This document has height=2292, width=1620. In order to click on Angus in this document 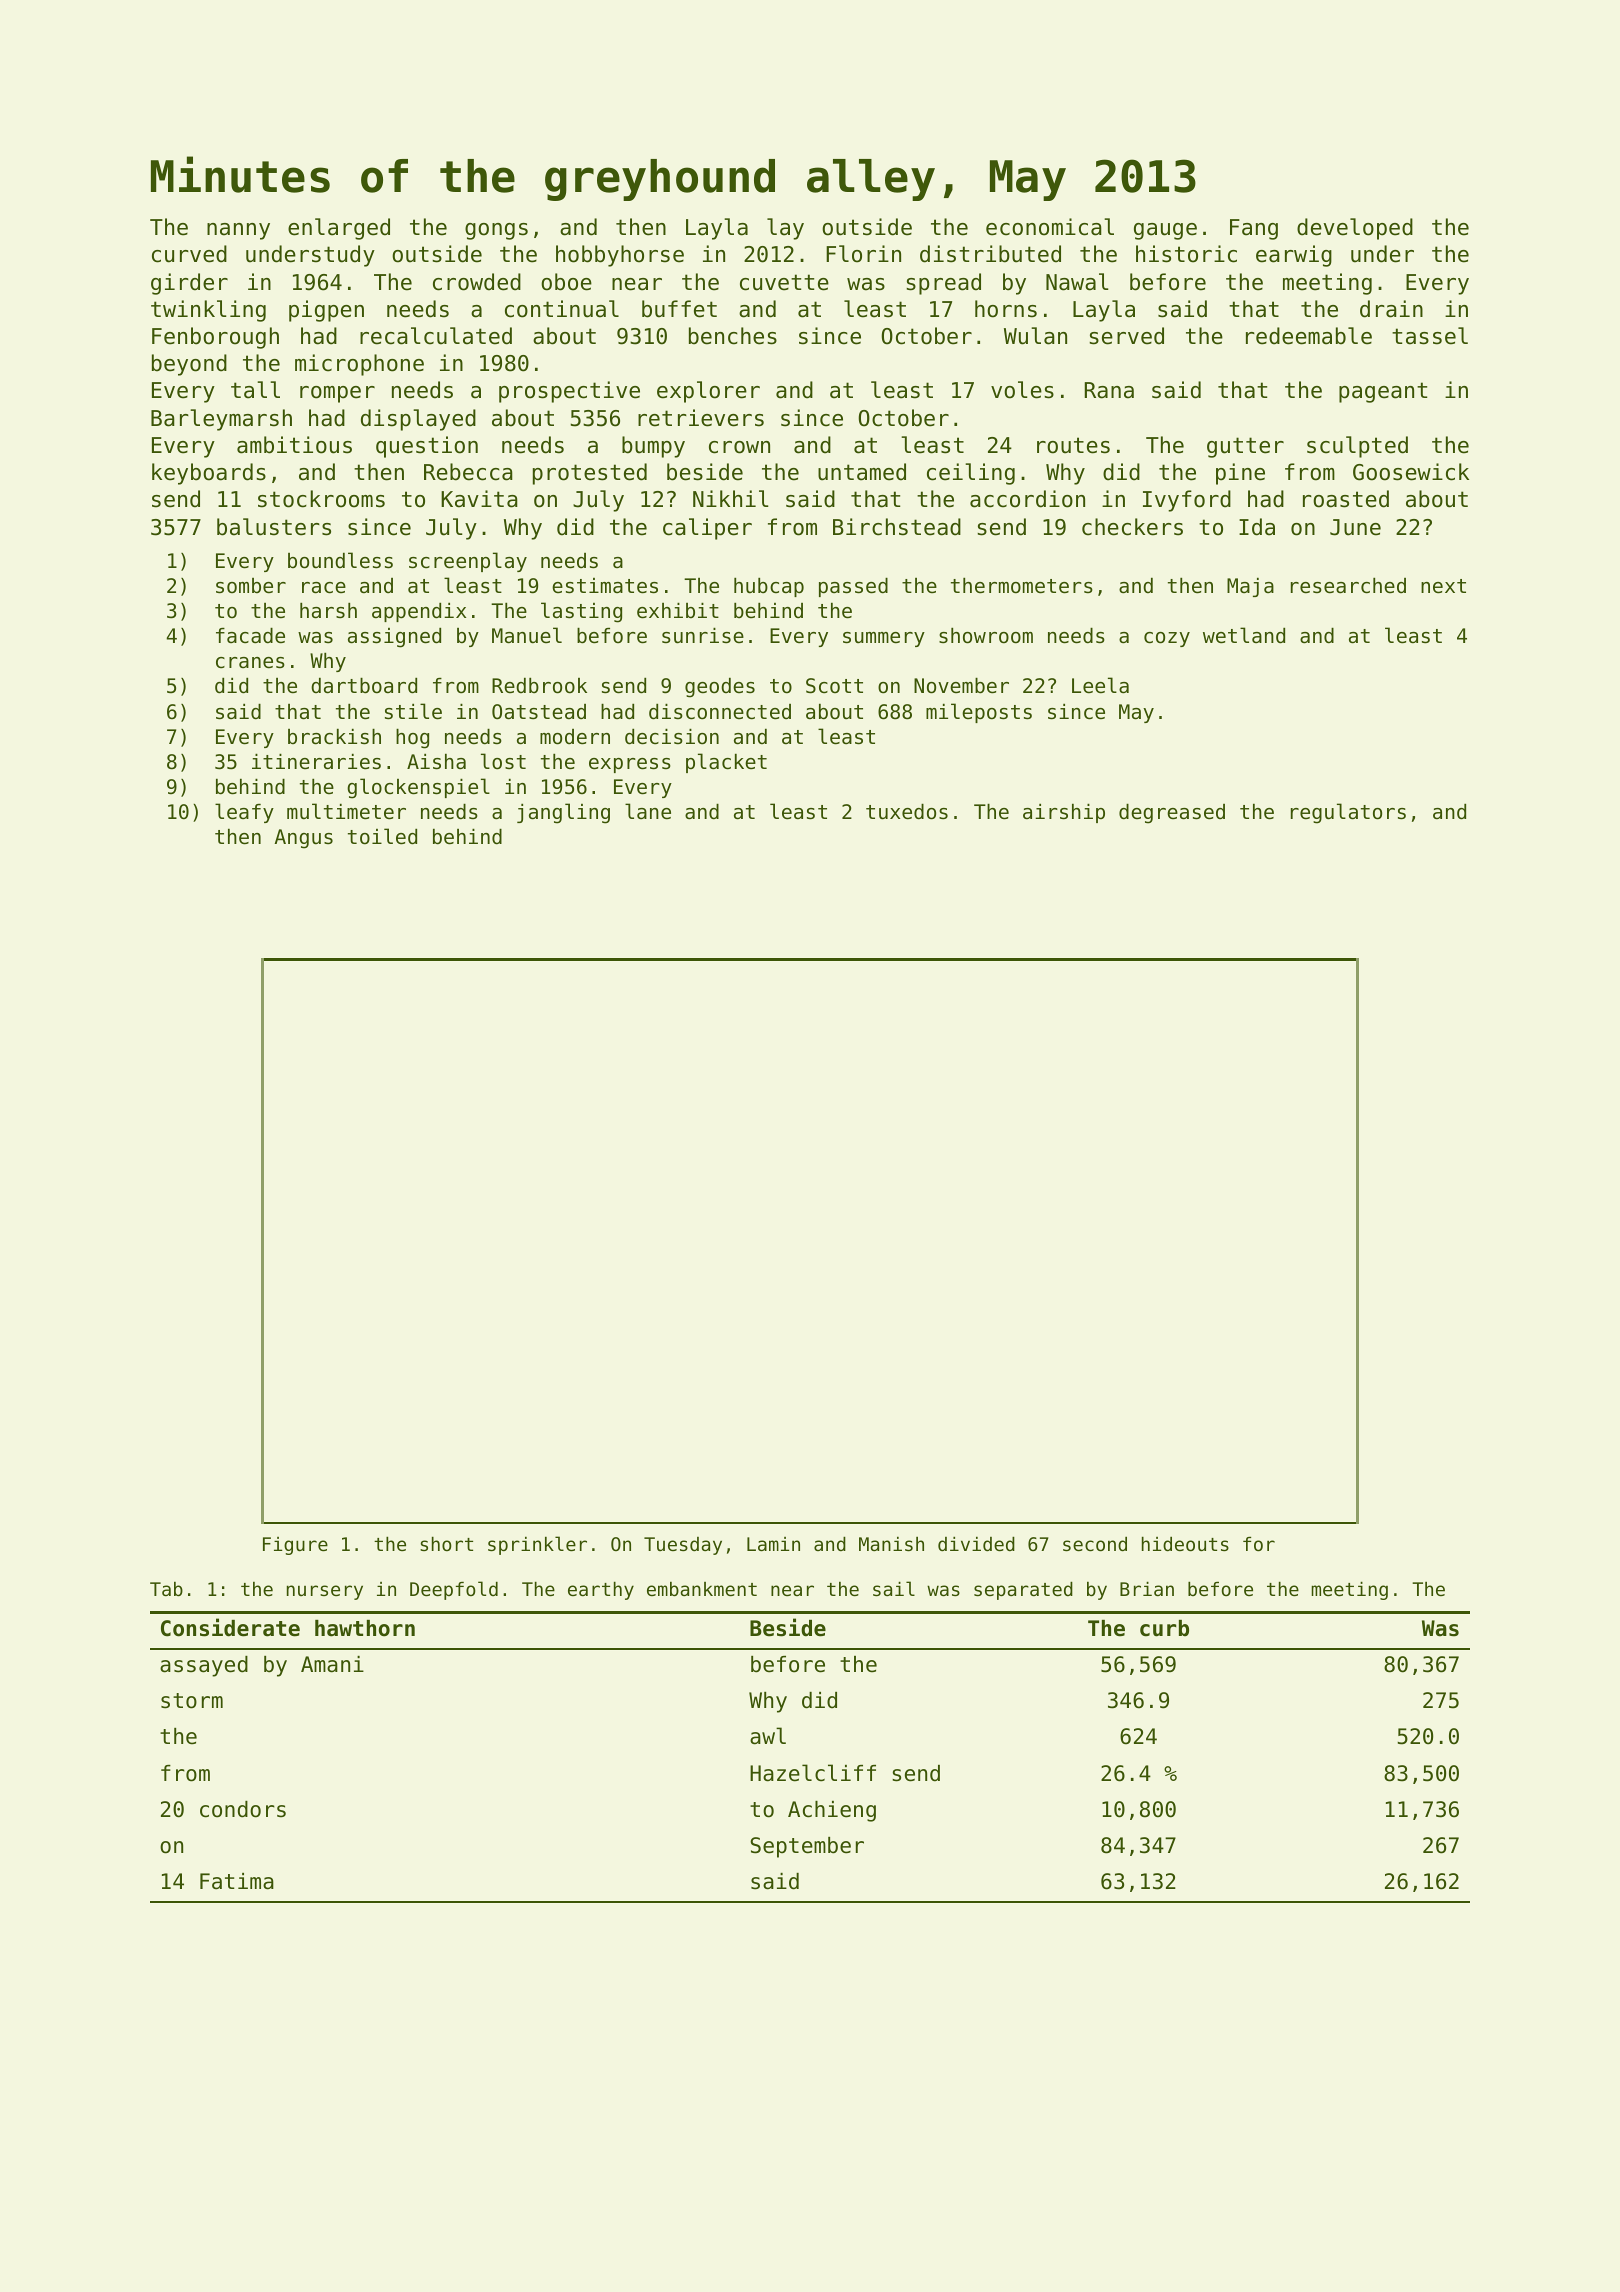, I will do `click(304, 839)`.
